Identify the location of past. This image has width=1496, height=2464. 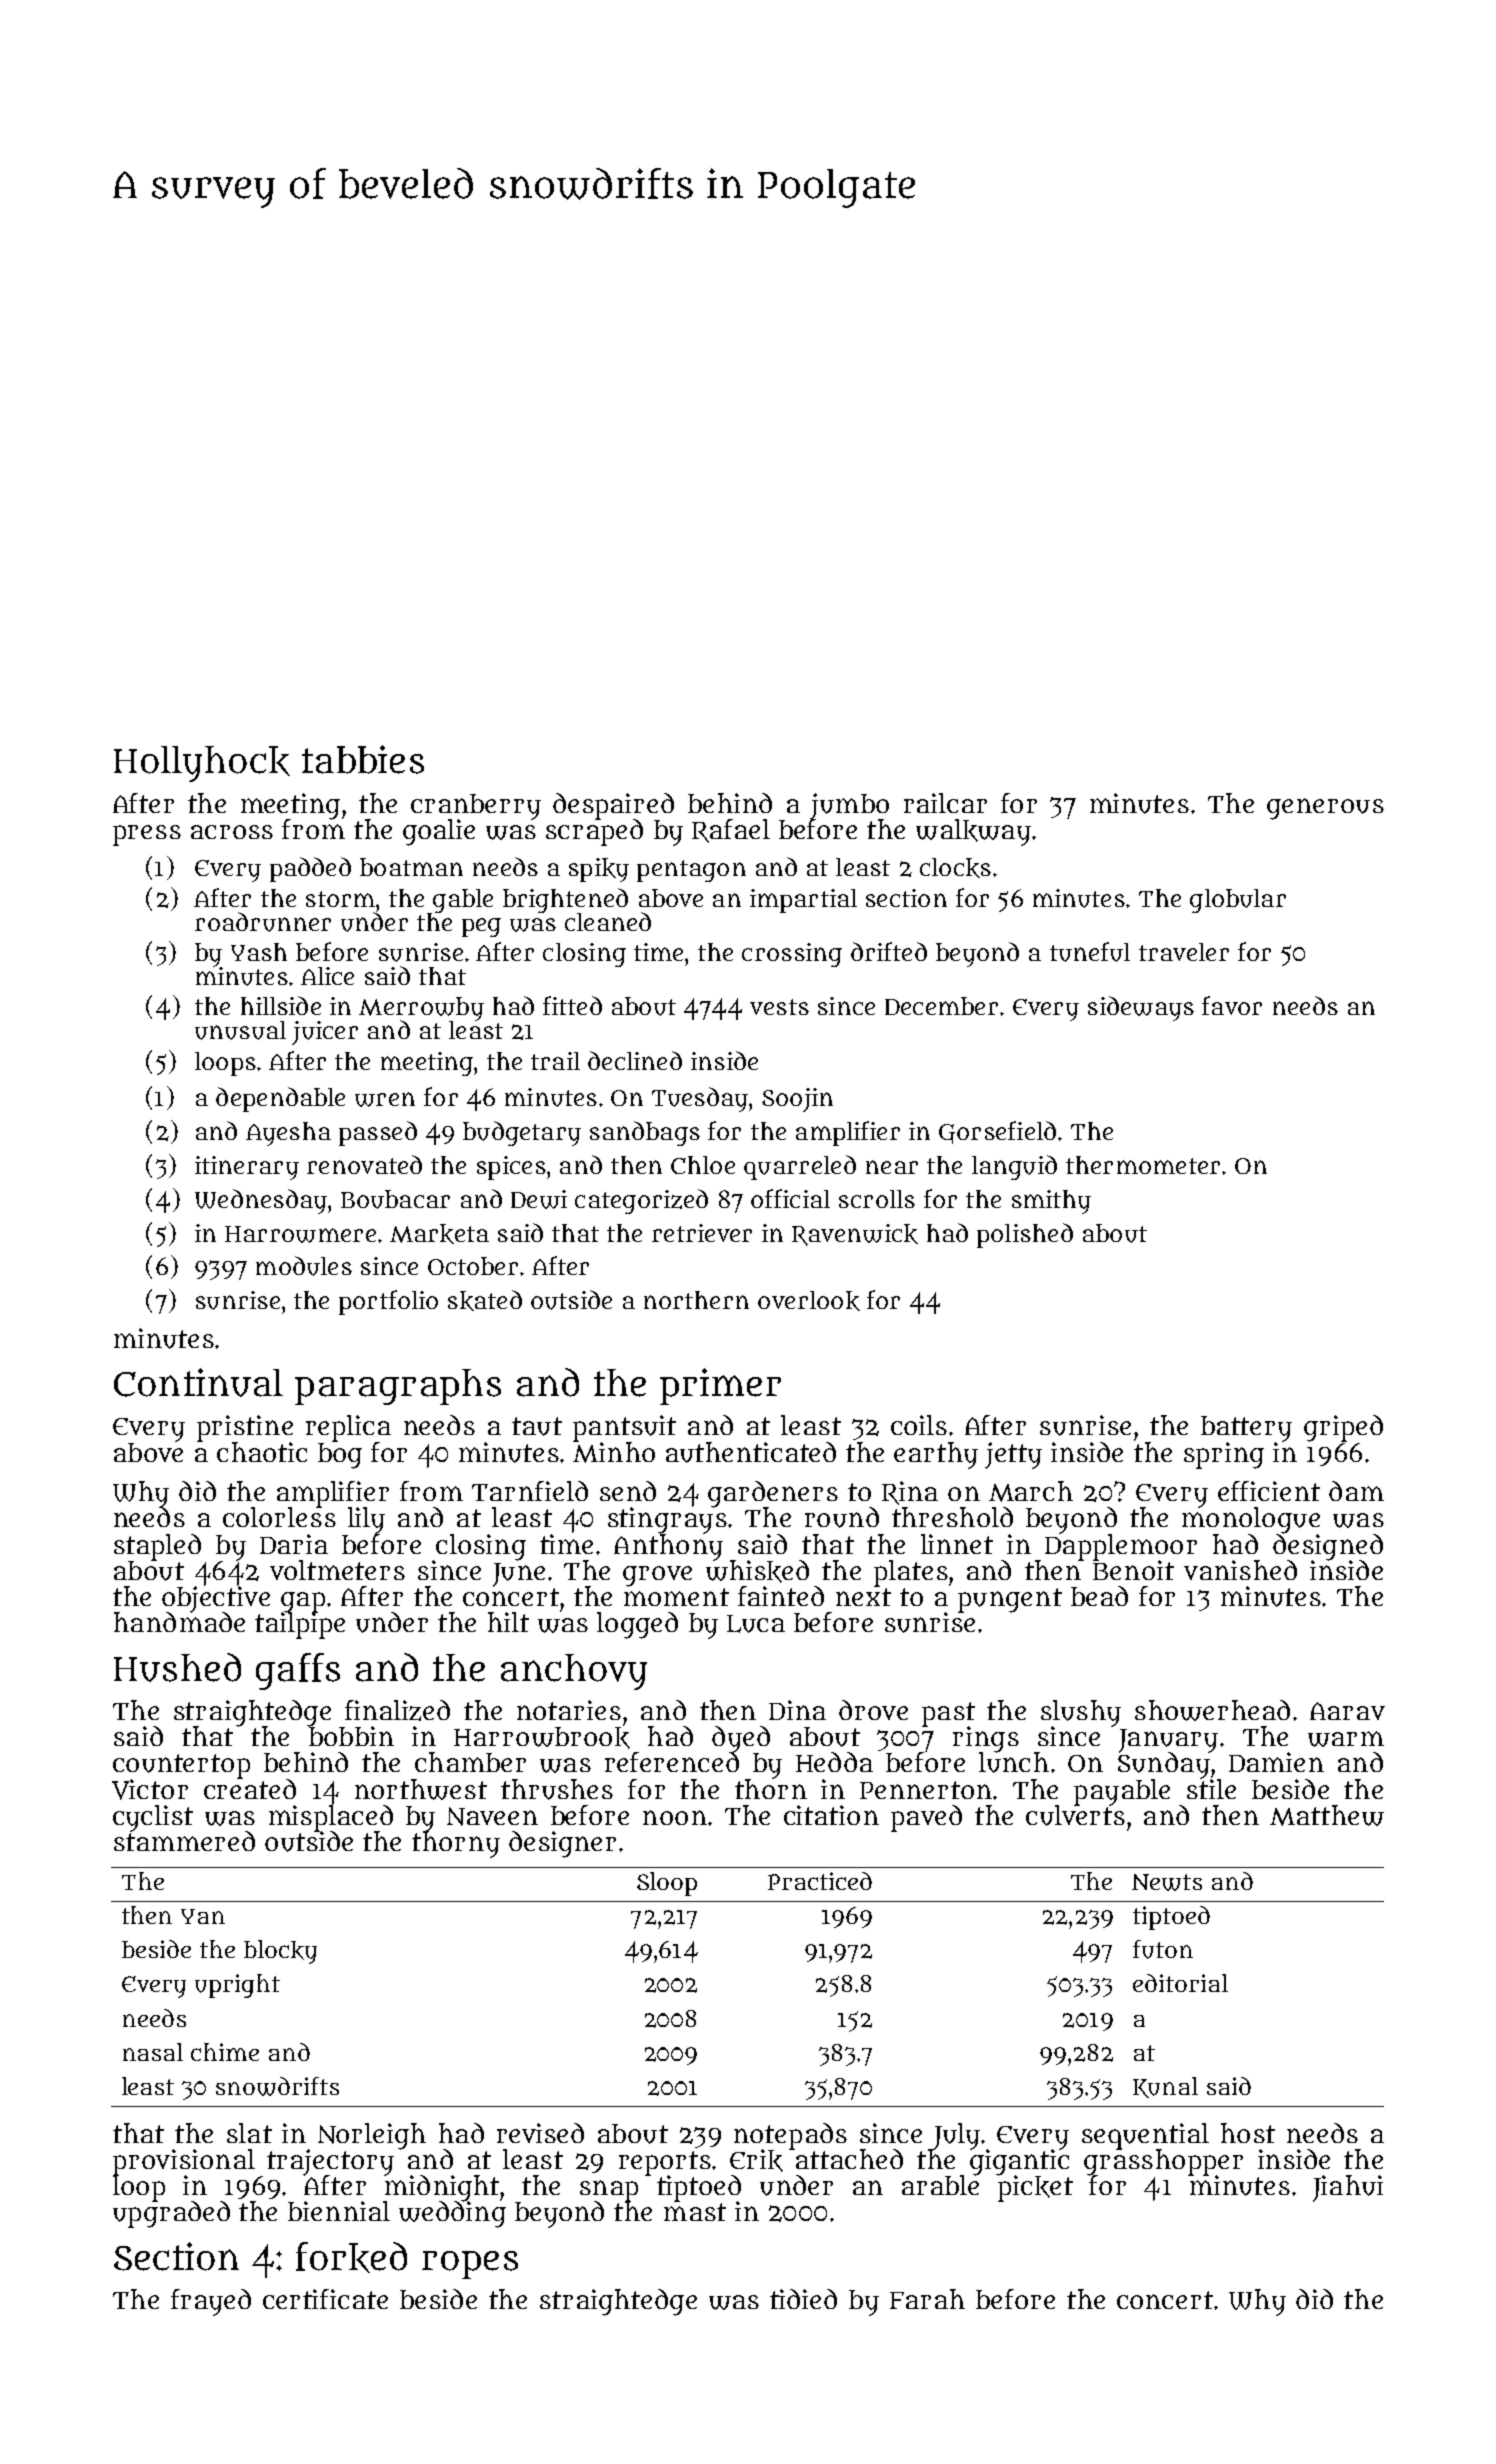
(948, 1714).
